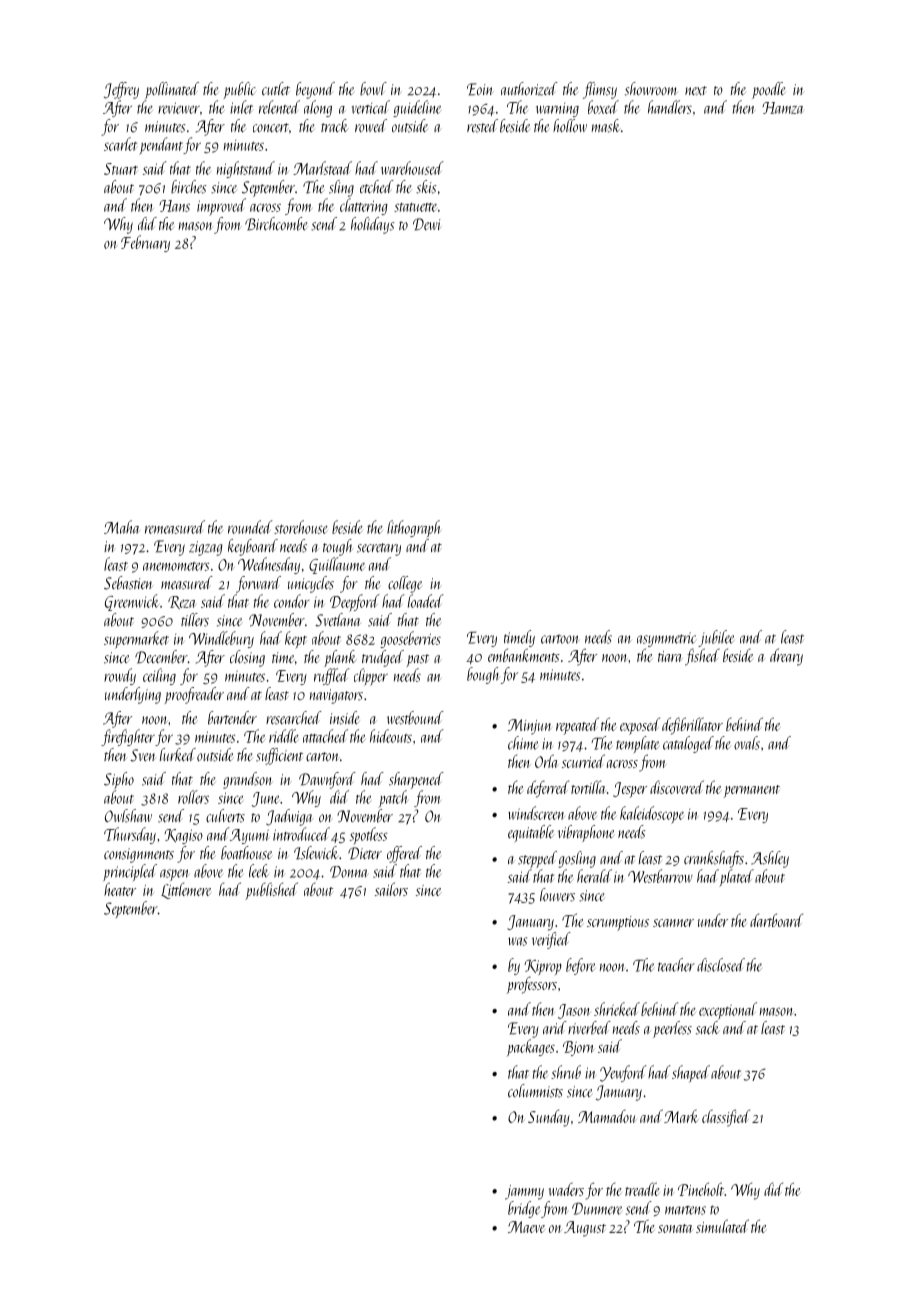 Image resolution: width=908 pixels, height=1316 pixels. Describe the element at coordinates (417, 108) in the screenshot. I see `guideline` at that location.
